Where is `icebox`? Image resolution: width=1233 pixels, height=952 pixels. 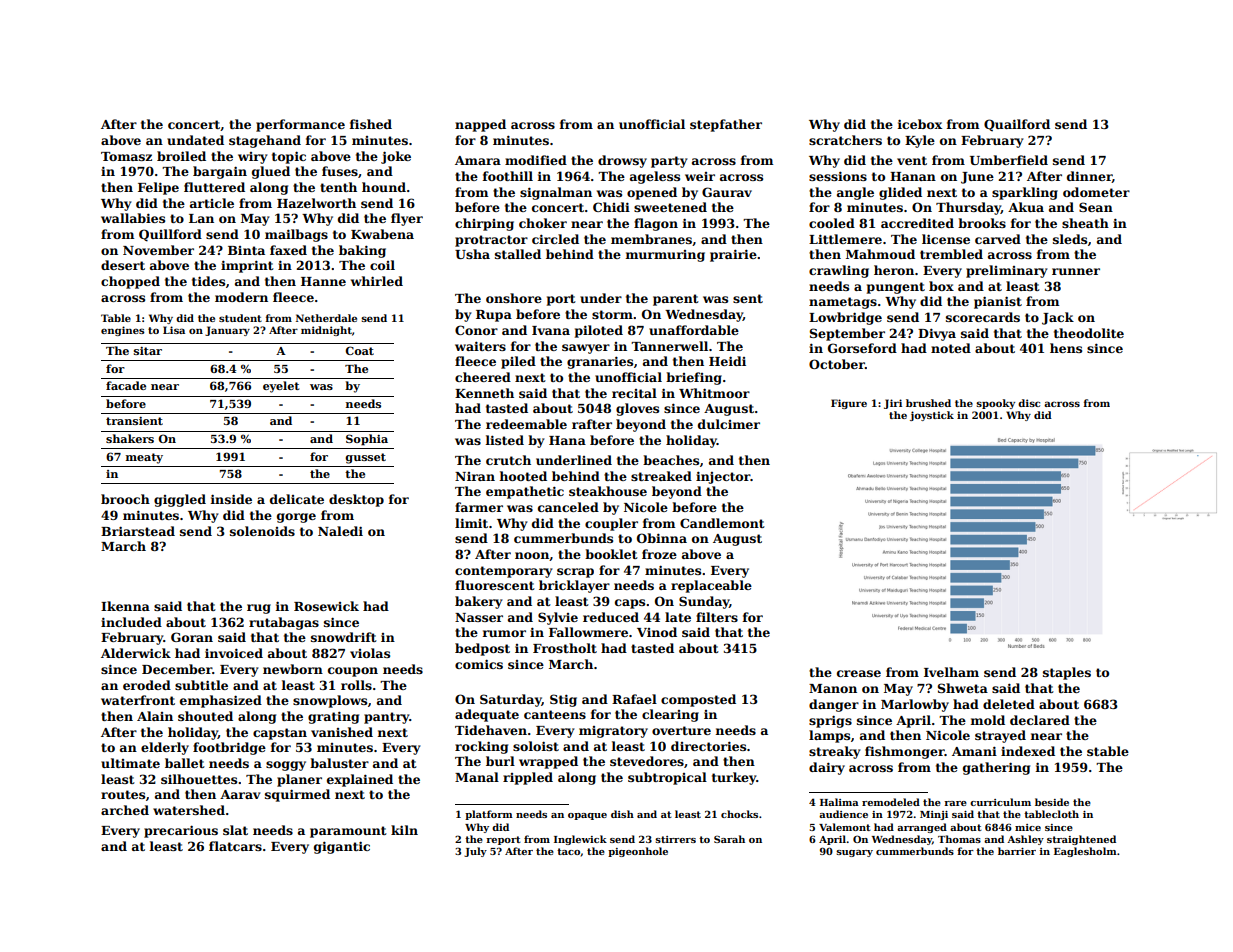
icebox is located at coordinates (920, 124).
